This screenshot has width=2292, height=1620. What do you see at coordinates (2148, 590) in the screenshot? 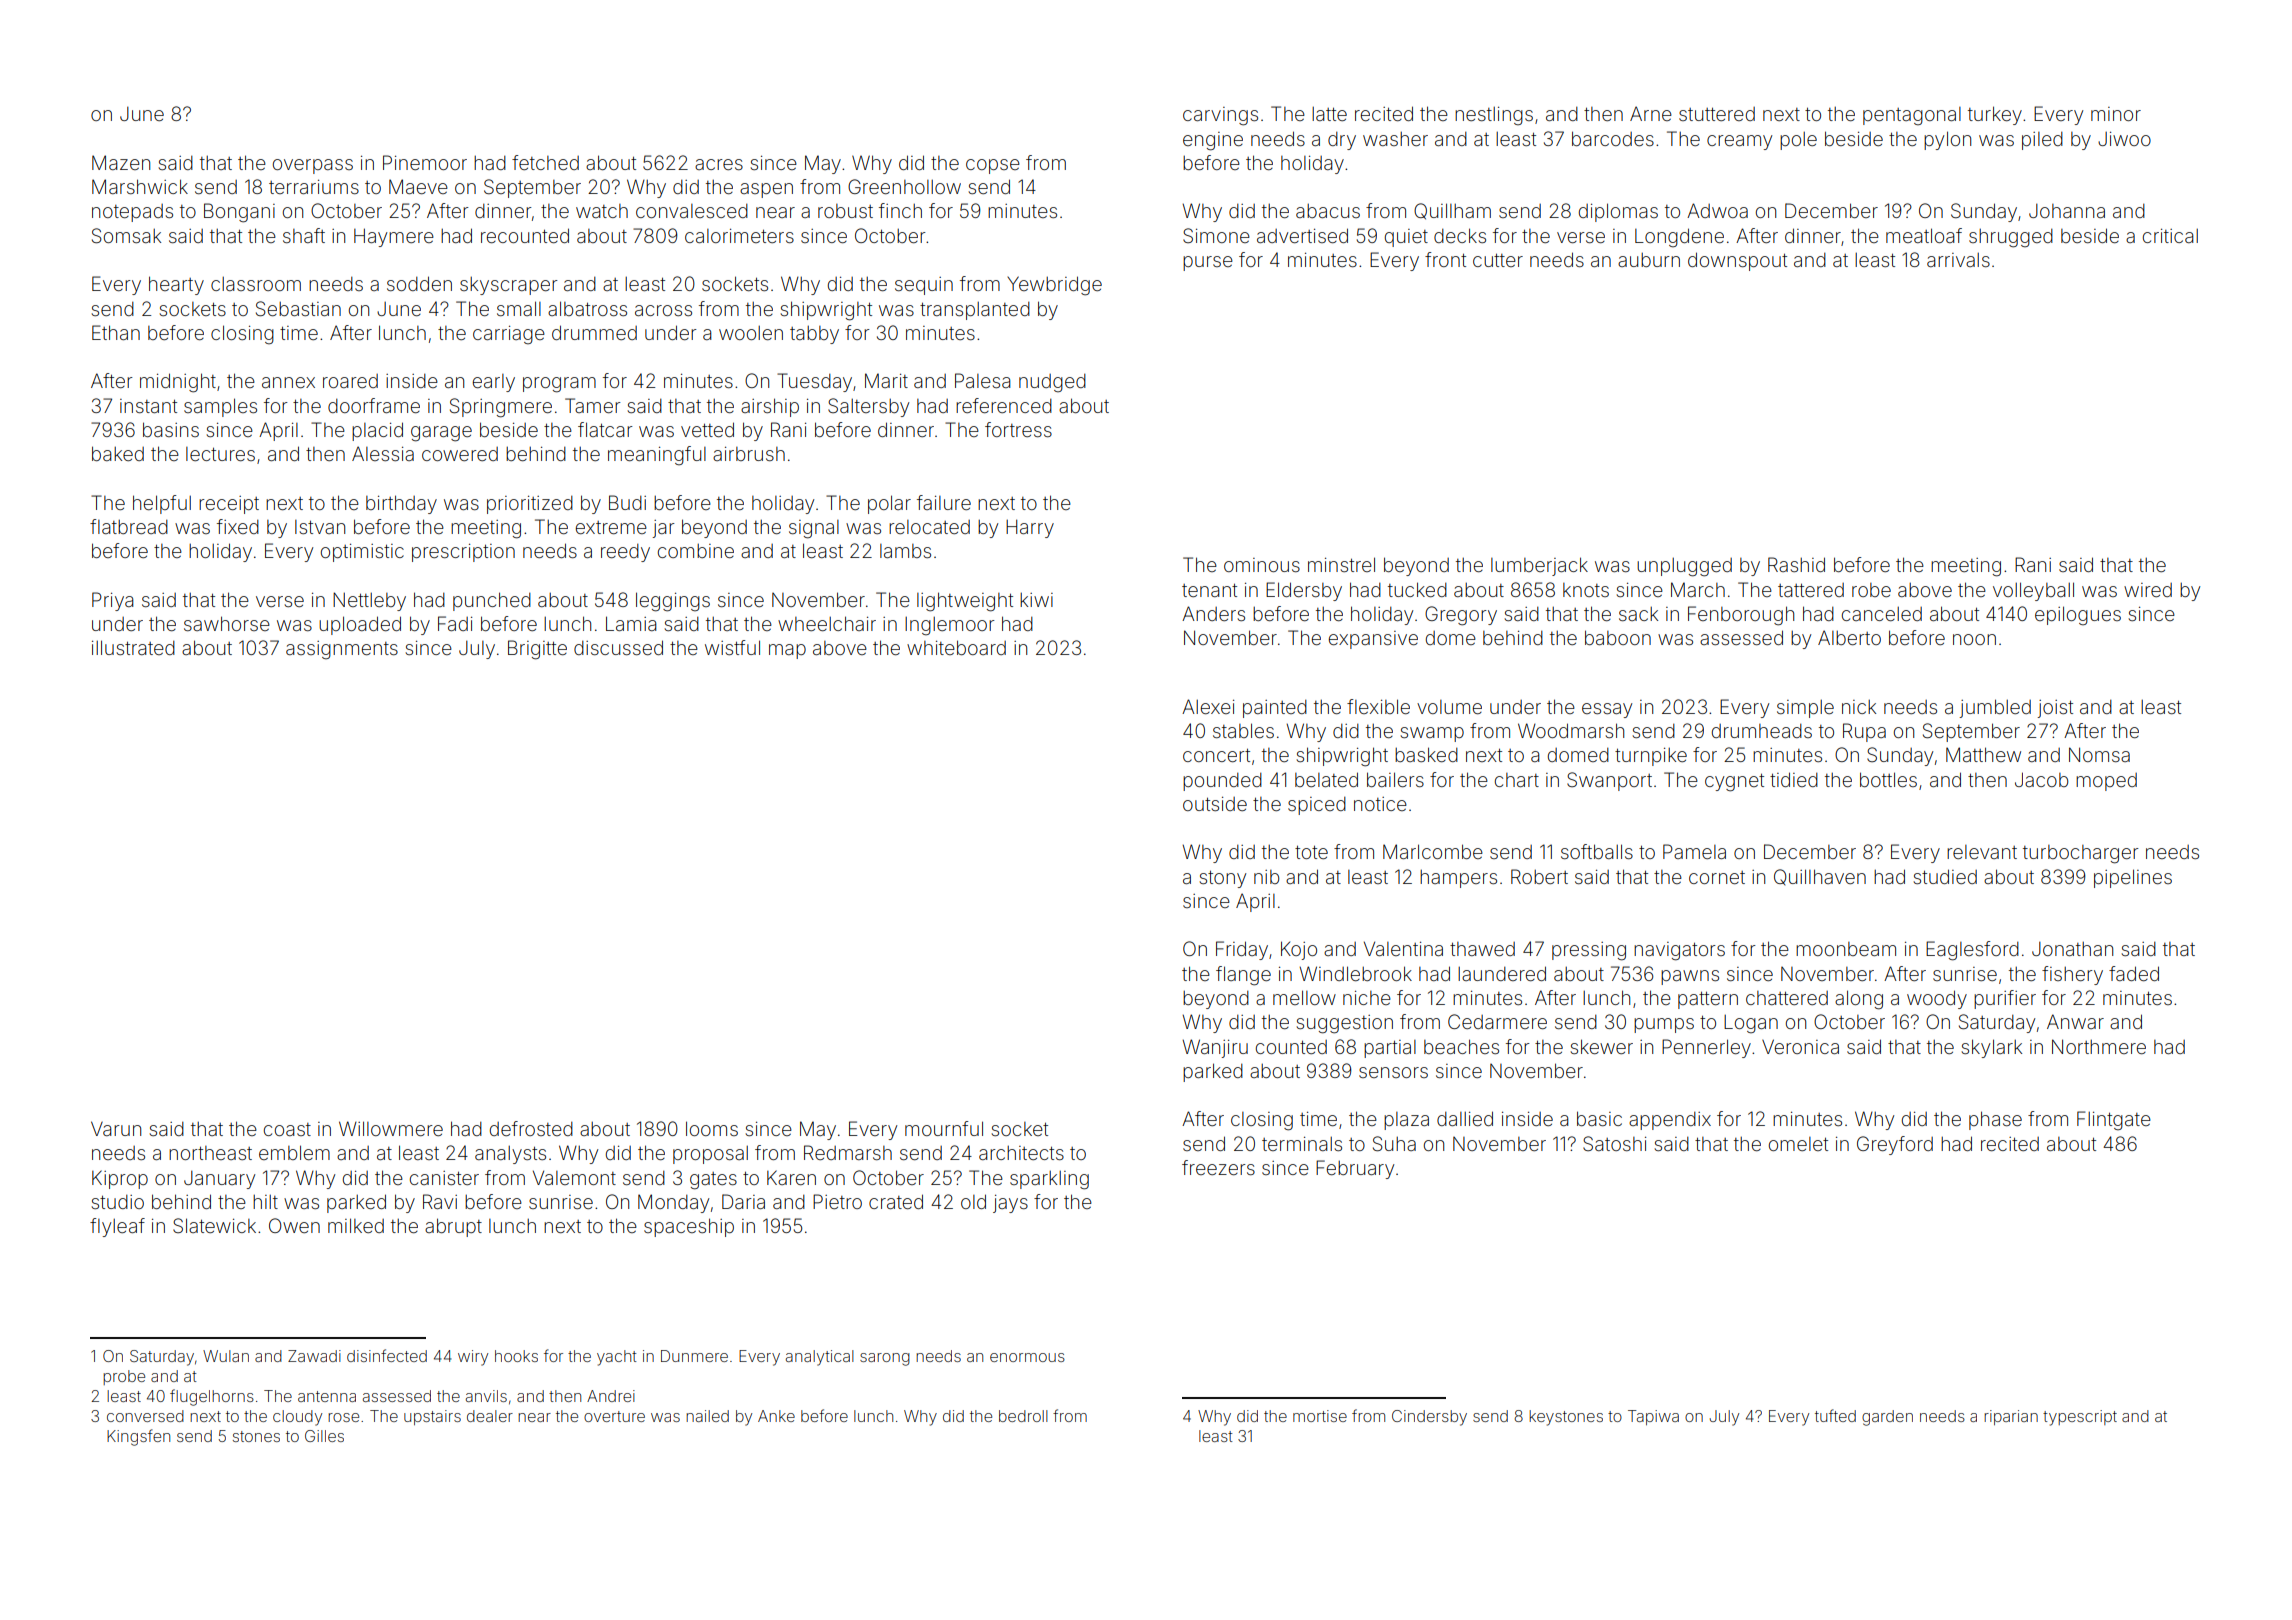
I see `wired` at bounding box center [2148, 590].
